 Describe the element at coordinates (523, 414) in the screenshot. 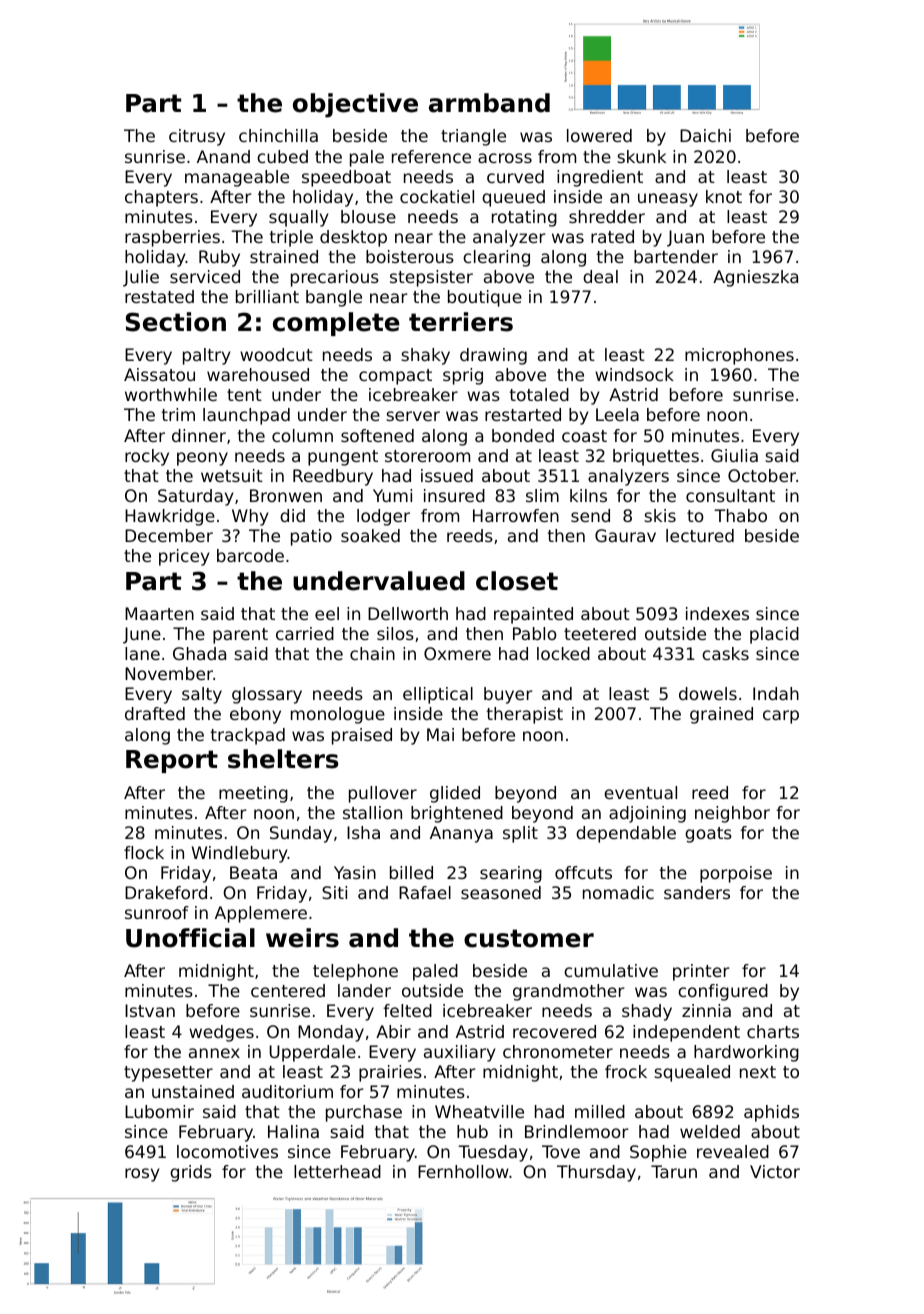

I see `restarted` at that location.
